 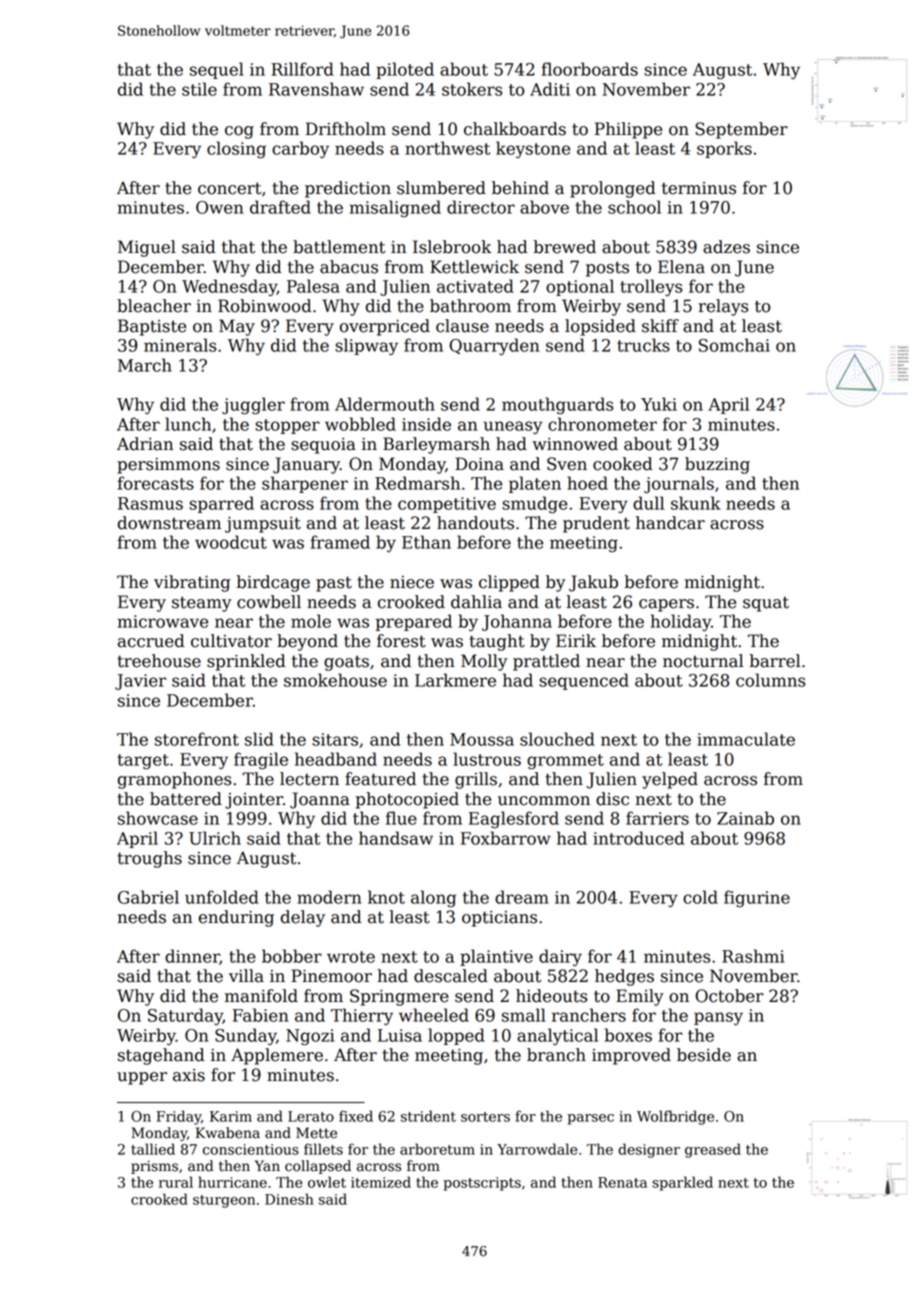 I want to click on piloted, so click(x=405, y=70).
